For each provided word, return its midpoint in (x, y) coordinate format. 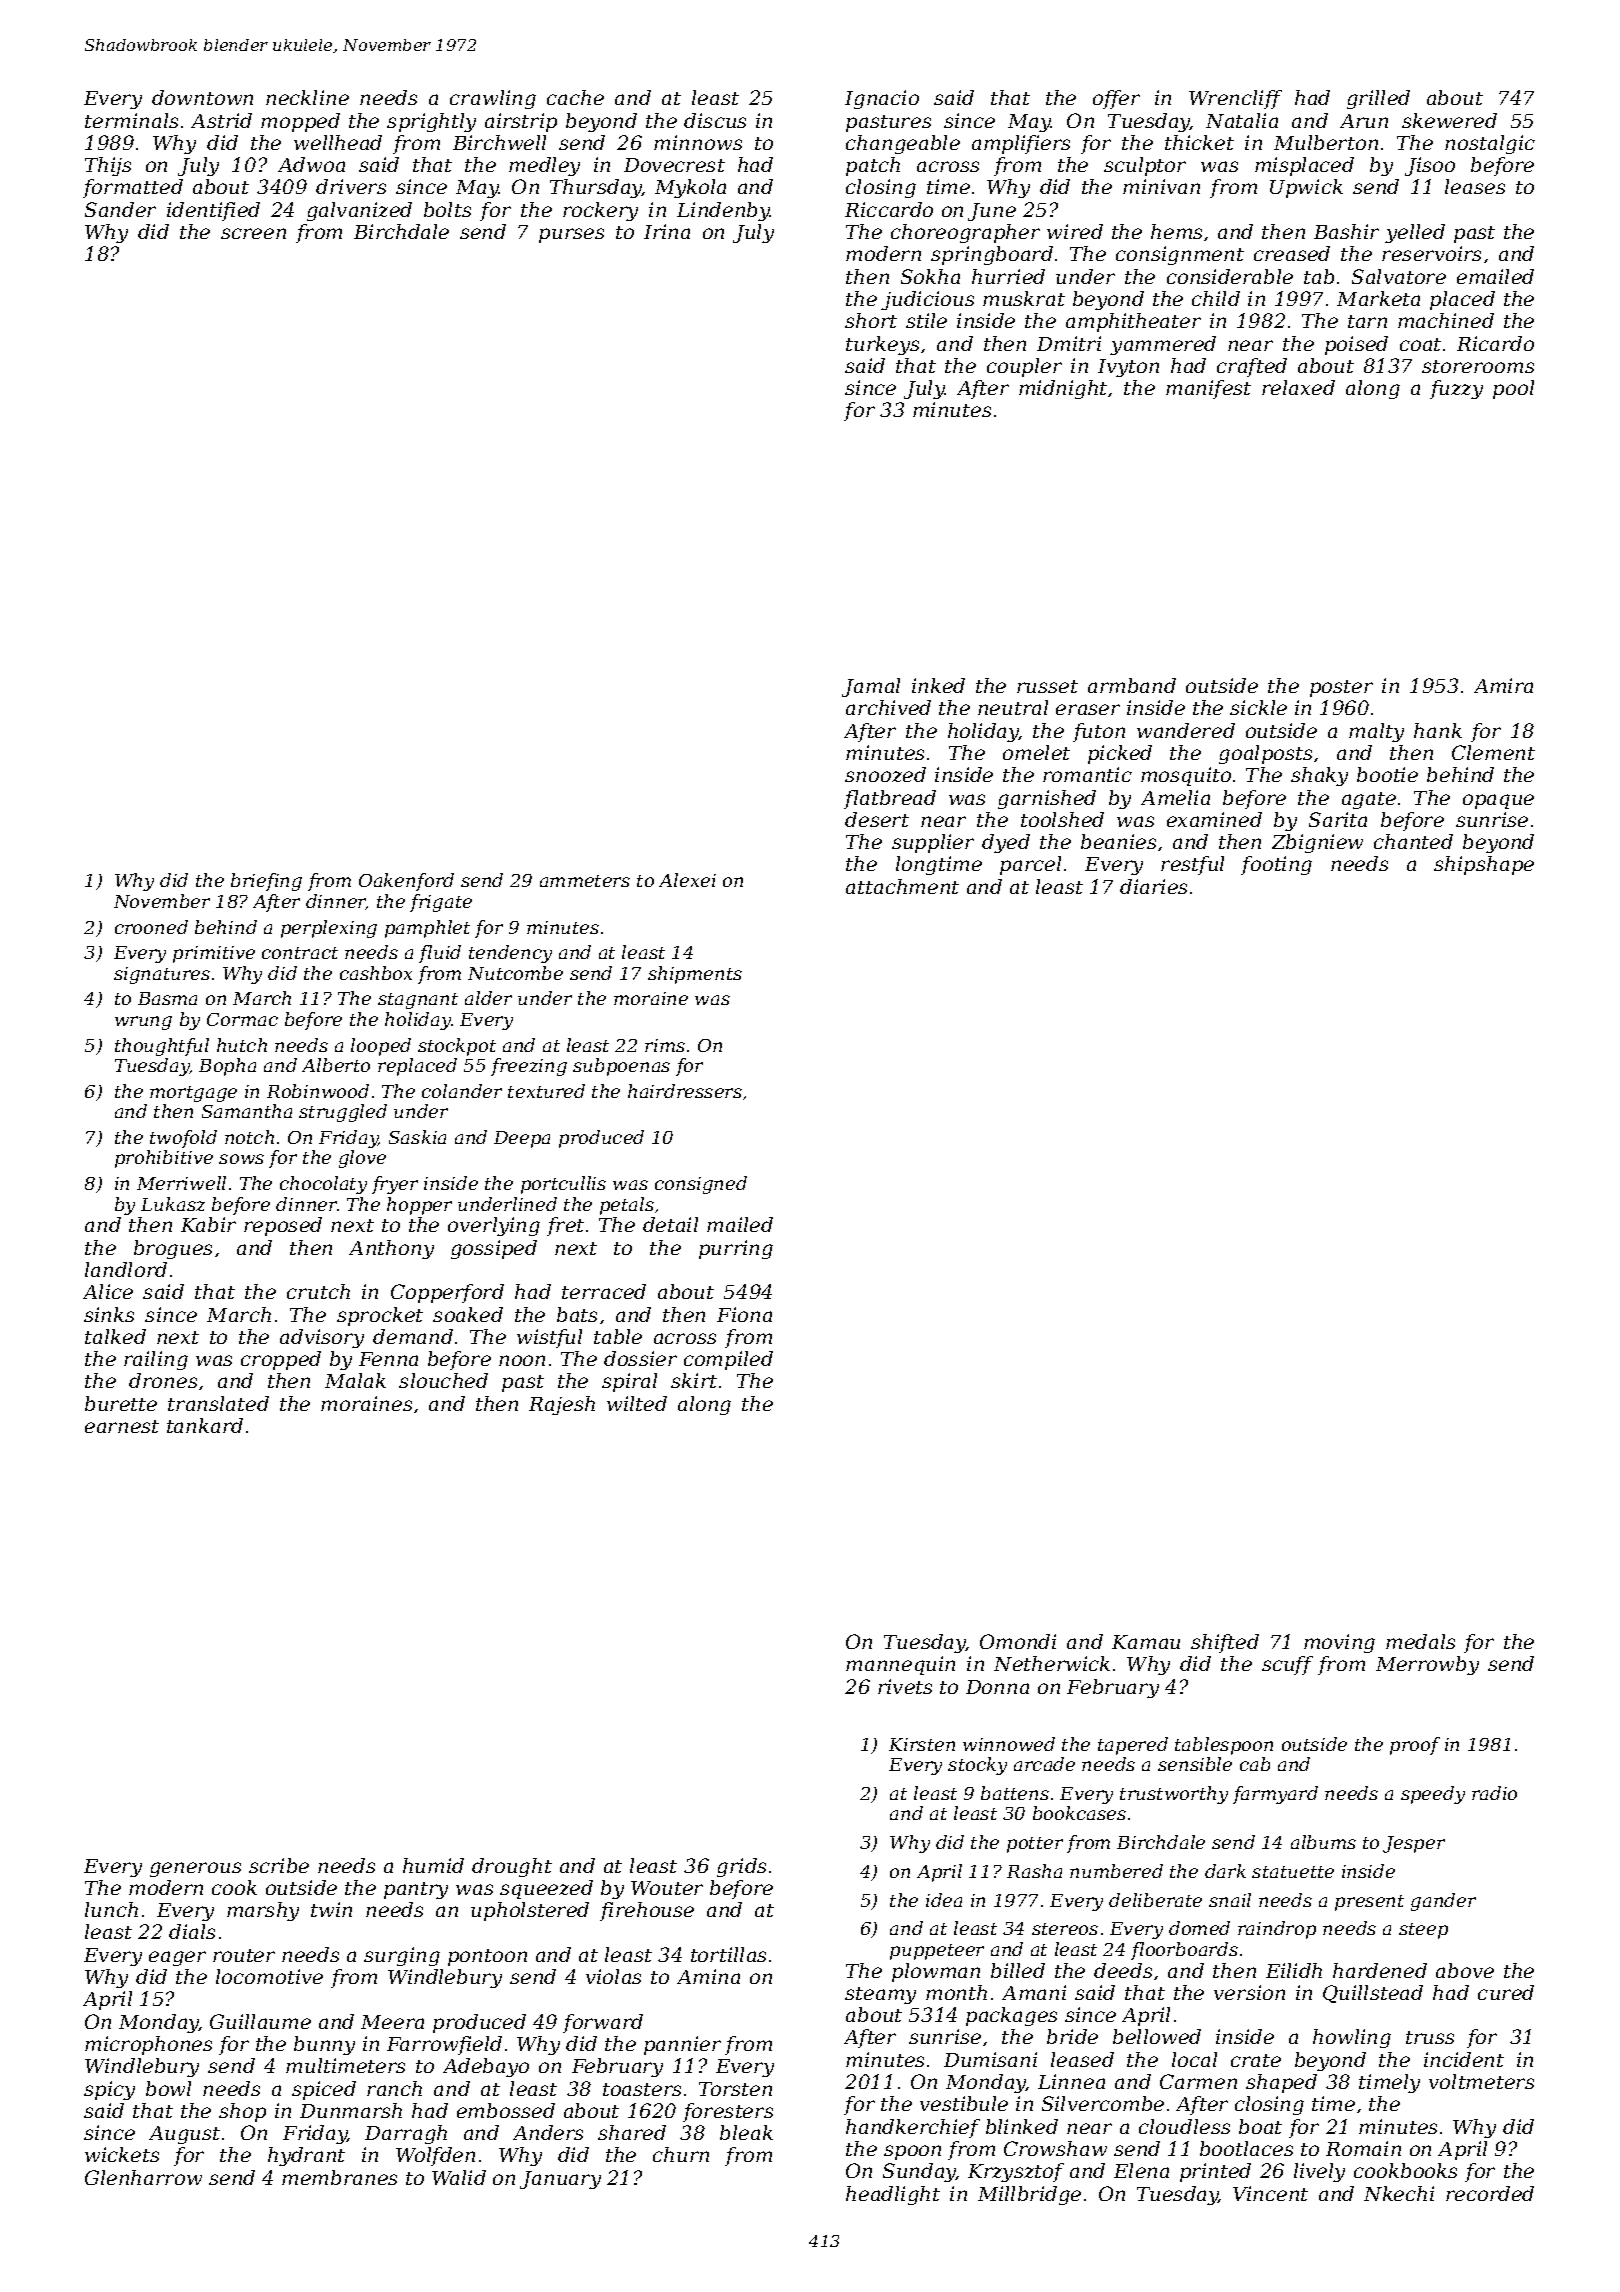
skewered (1449, 120)
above (1465, 1970)
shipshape (1484, 865)
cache (575, 97)
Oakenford (406, 882)
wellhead (338, 142)
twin (331, 1909)
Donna (997, 1687)
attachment (902, 886)
